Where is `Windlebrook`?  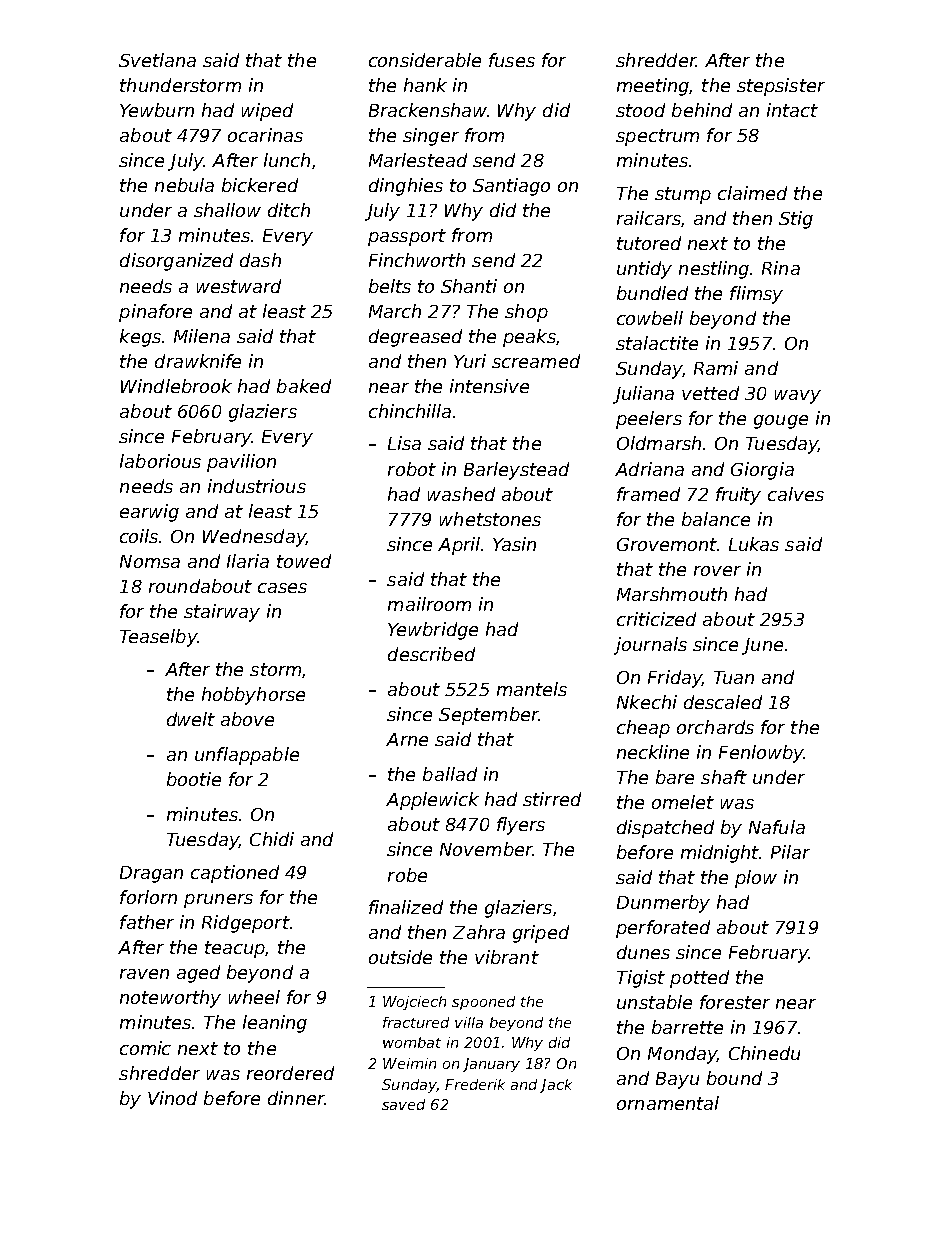 Windlebrook is located at coordinates (176, 386).
